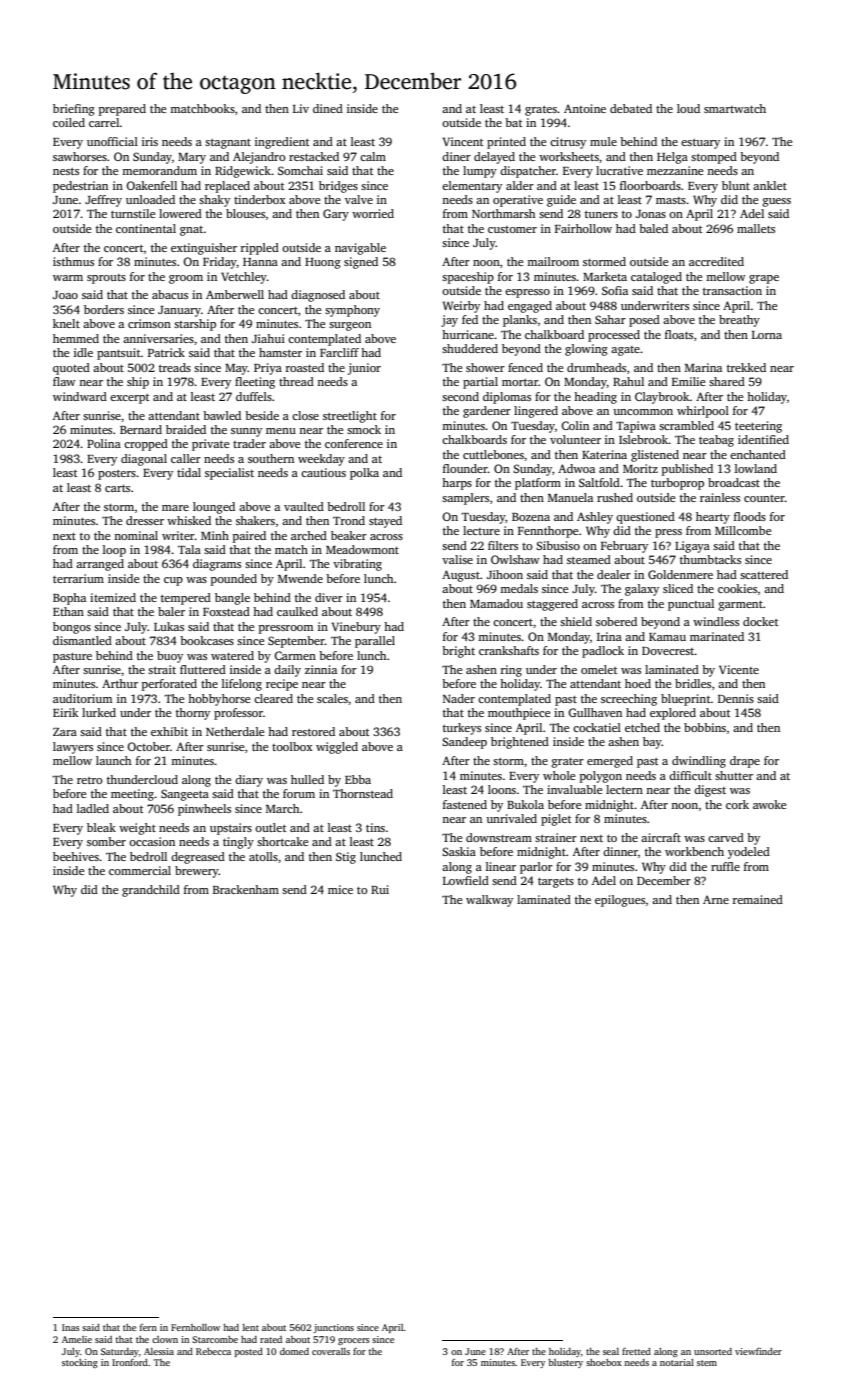  I want to click on worried, so click(373, 213).
